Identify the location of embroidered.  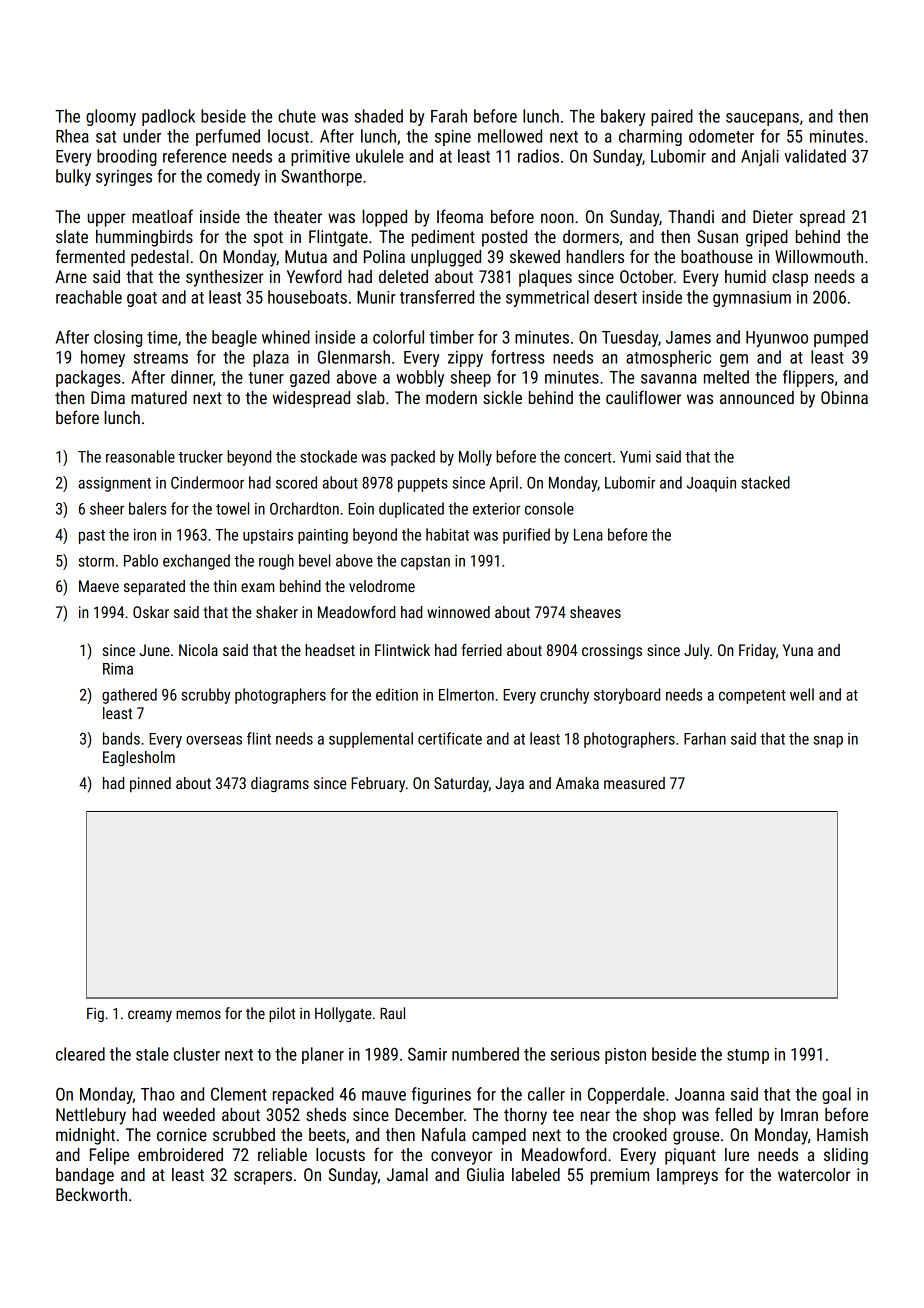
(180, 1154).
